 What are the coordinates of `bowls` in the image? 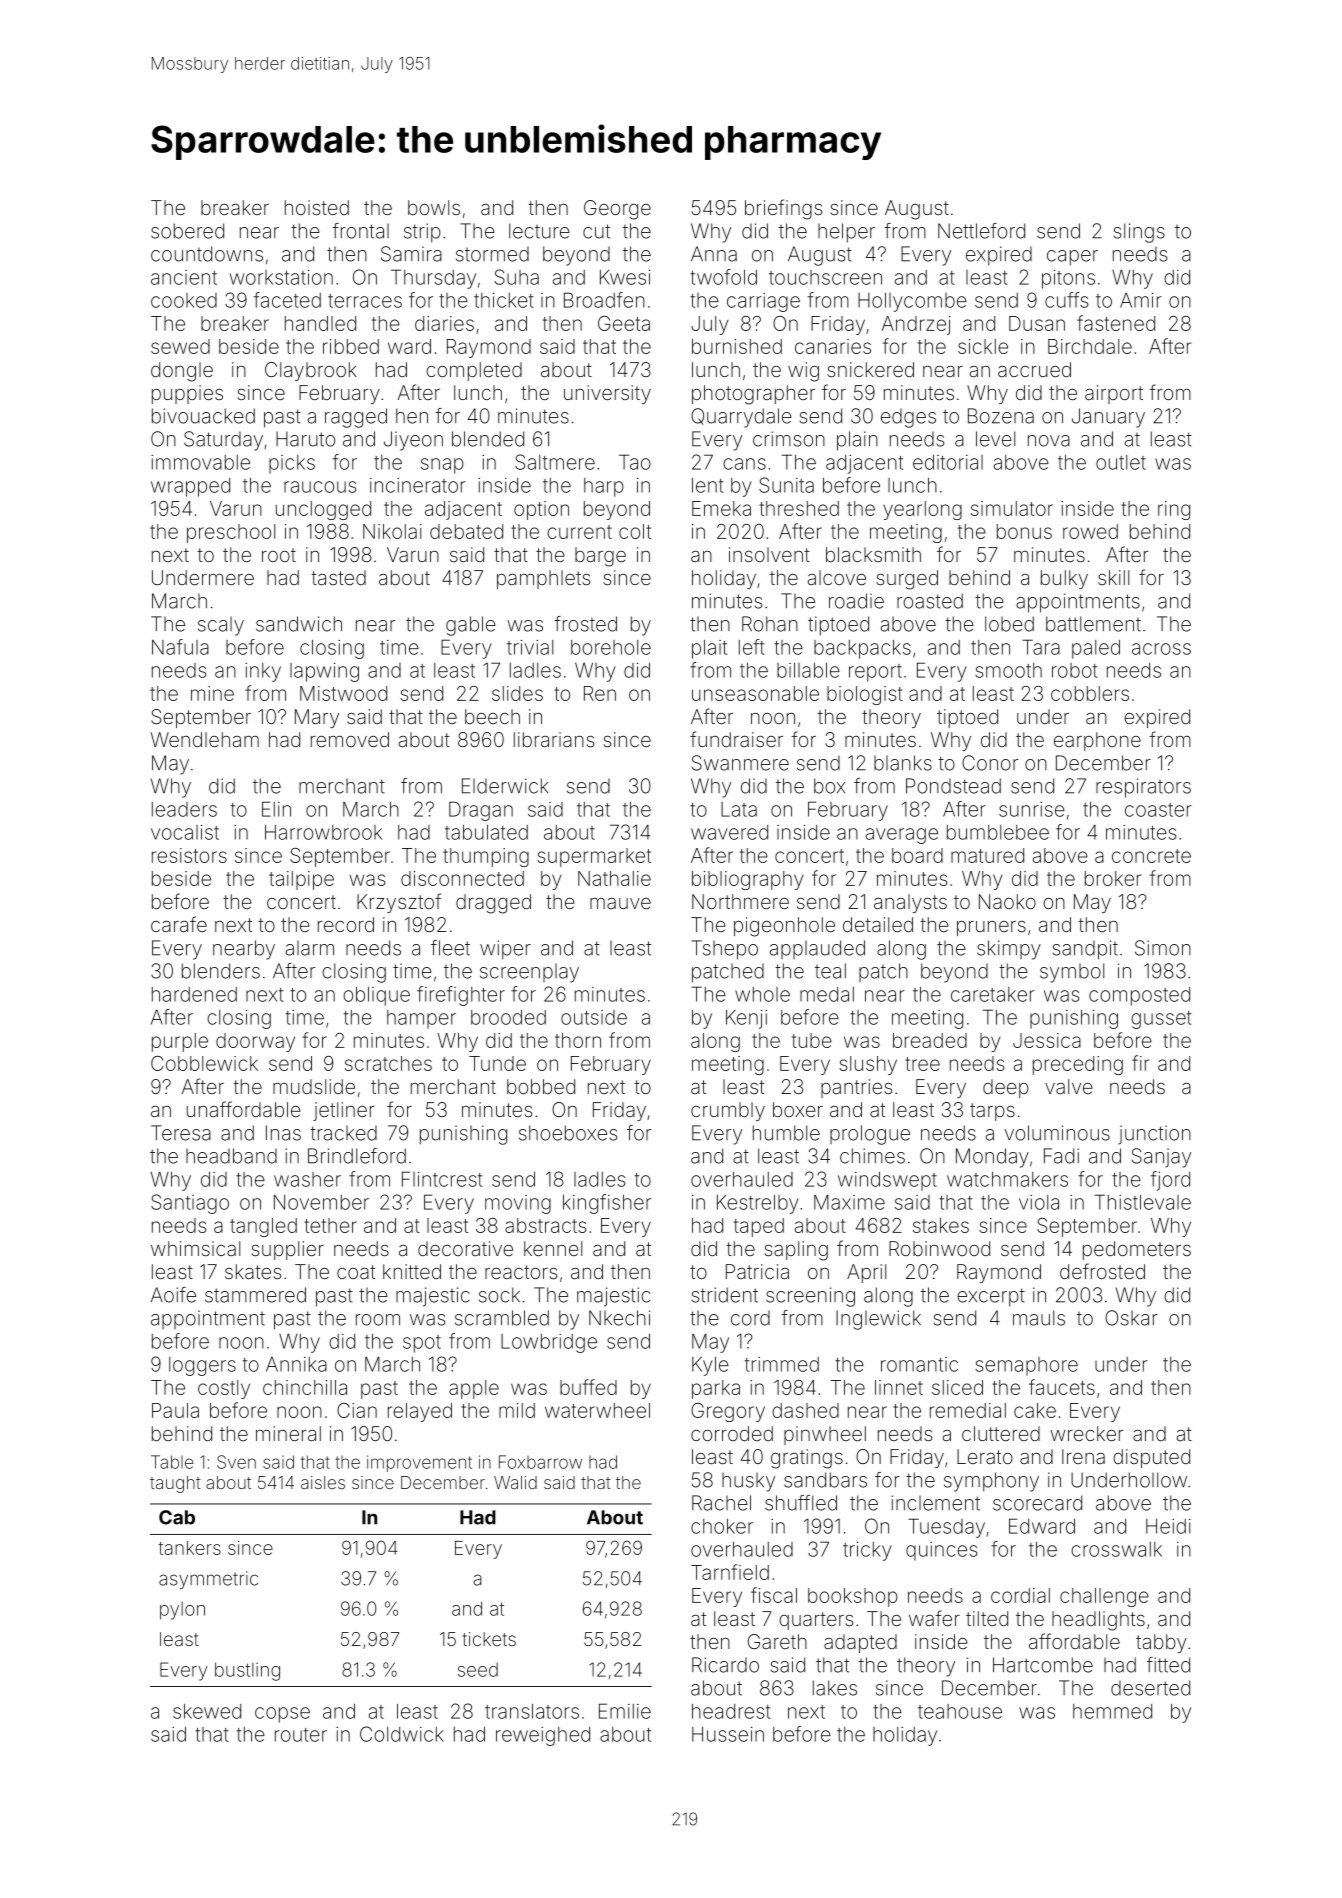 It's located at (434, 207).
